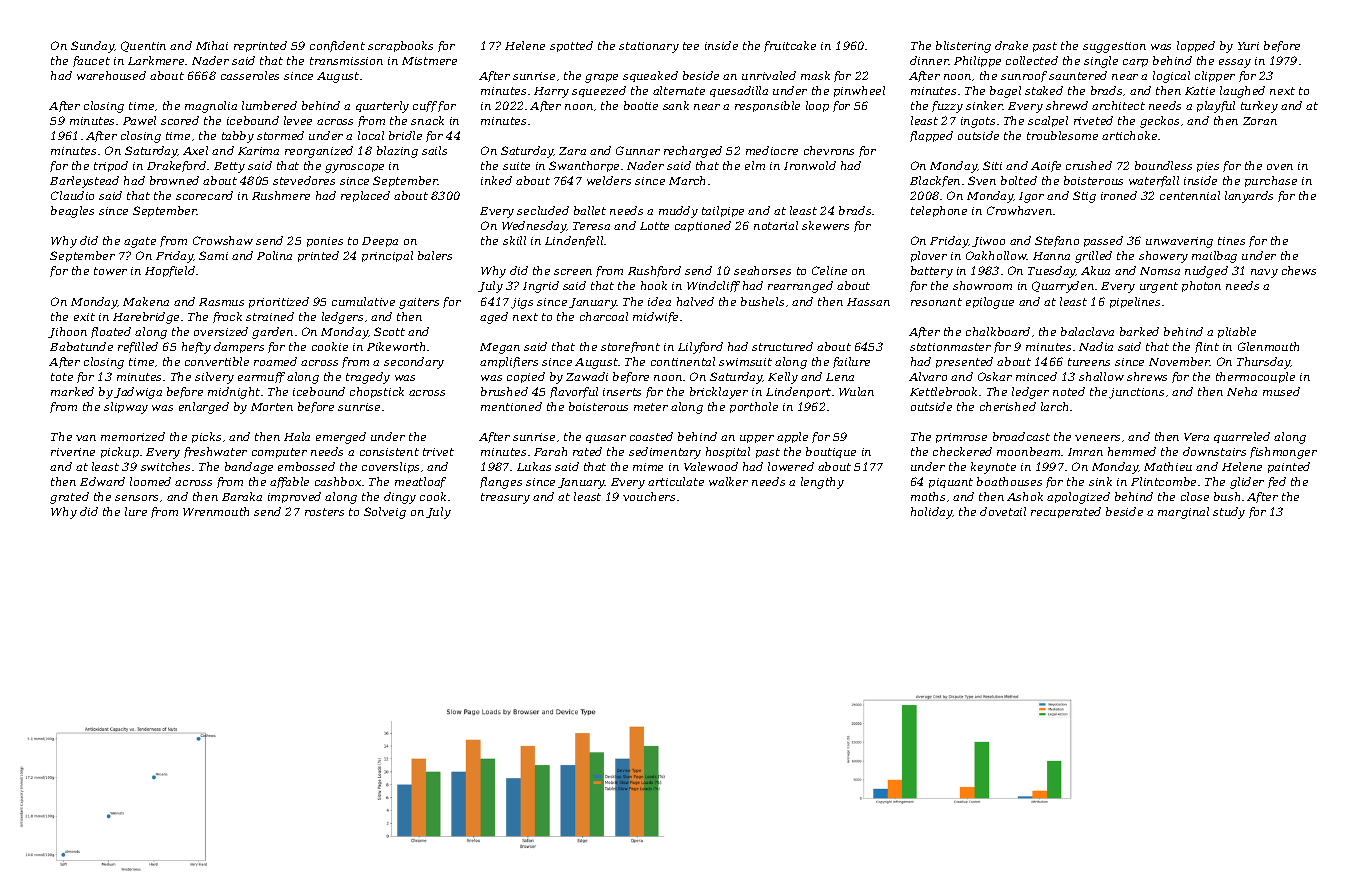 The height and width of the image is (887, 1372). I want to click on balers, so click(435, 255).
